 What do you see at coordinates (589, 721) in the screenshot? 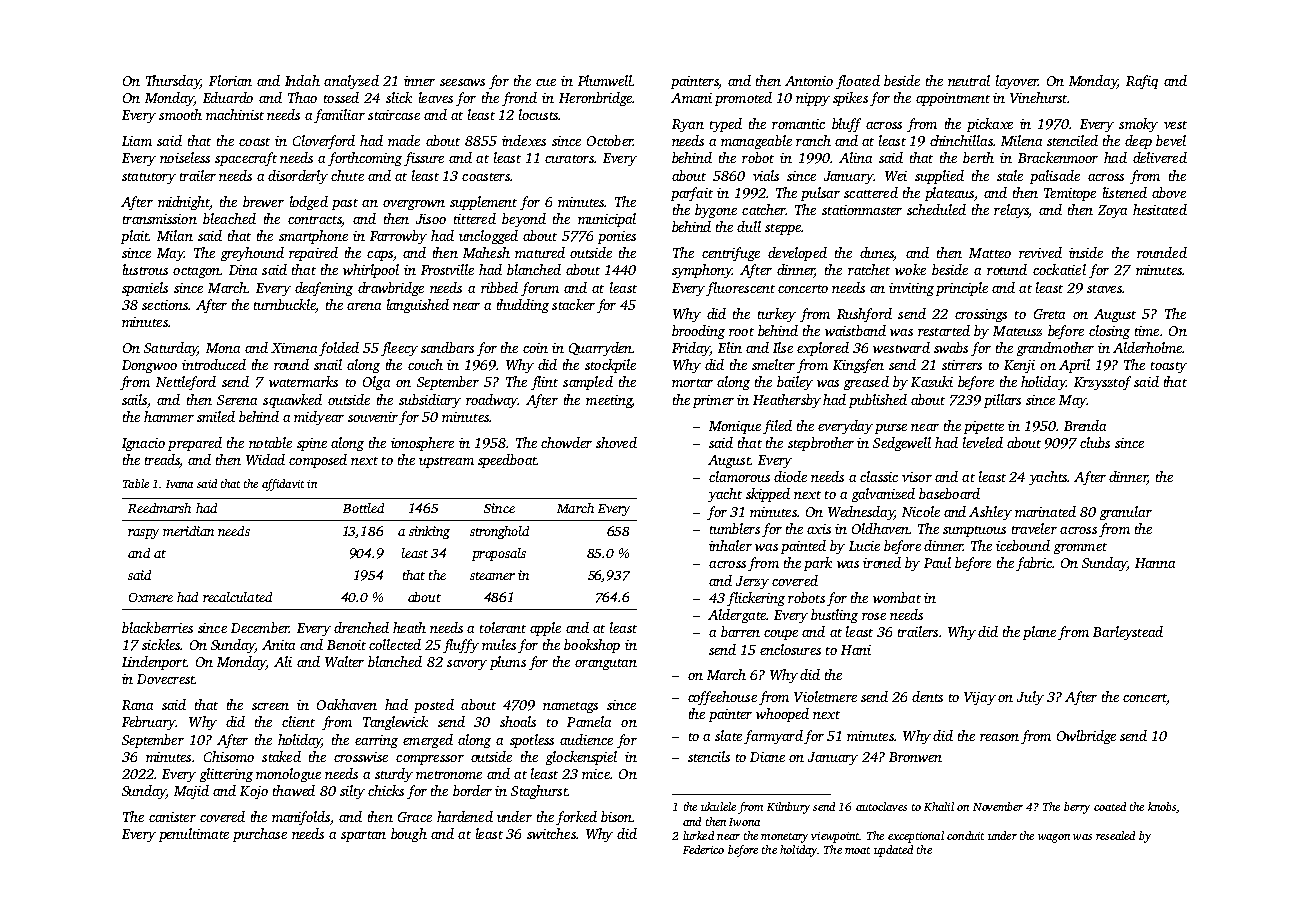
I see `Pamela` at bounding box center [589, 721].
